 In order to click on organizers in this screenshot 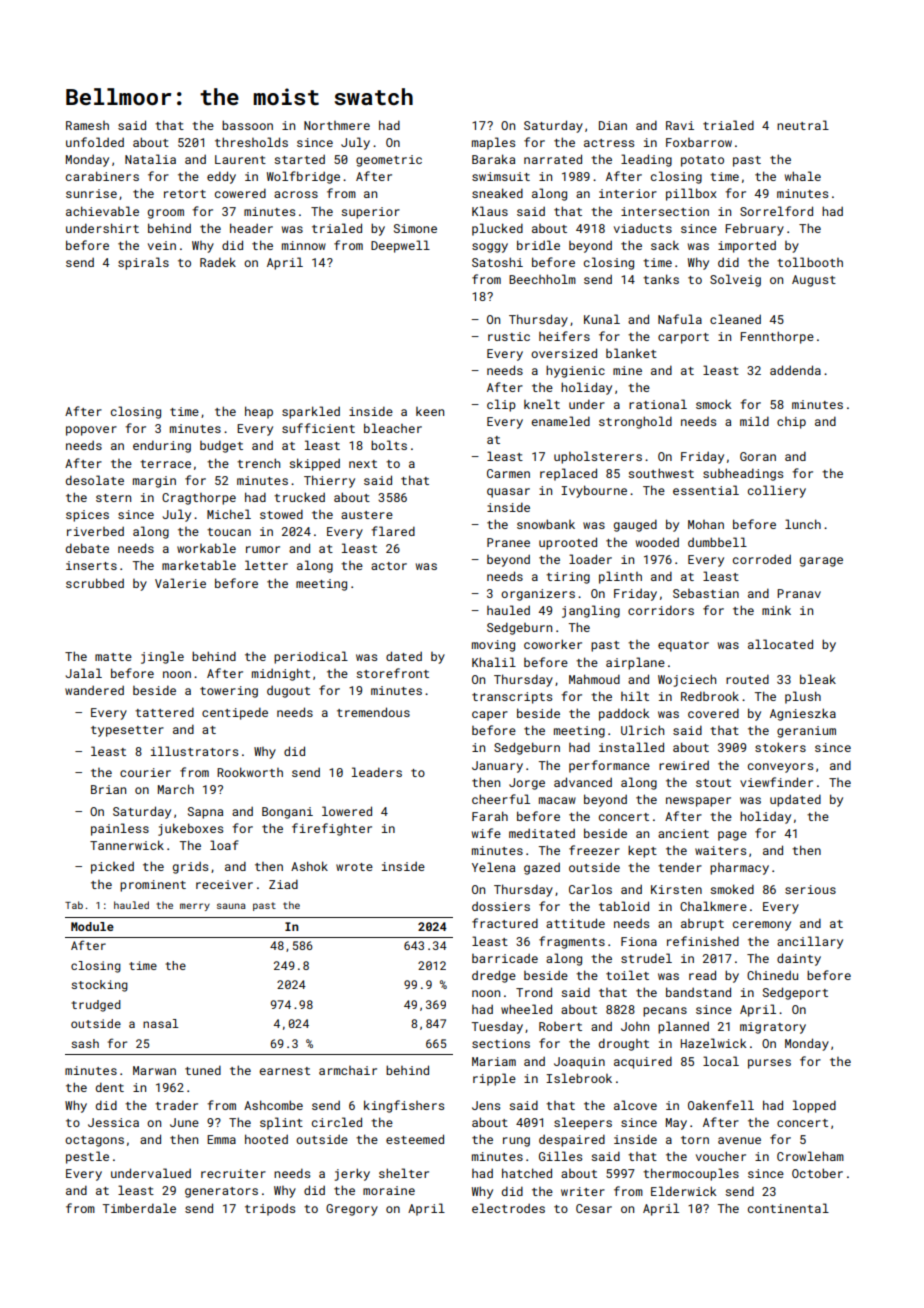, I will do `click(538, 595)`.
